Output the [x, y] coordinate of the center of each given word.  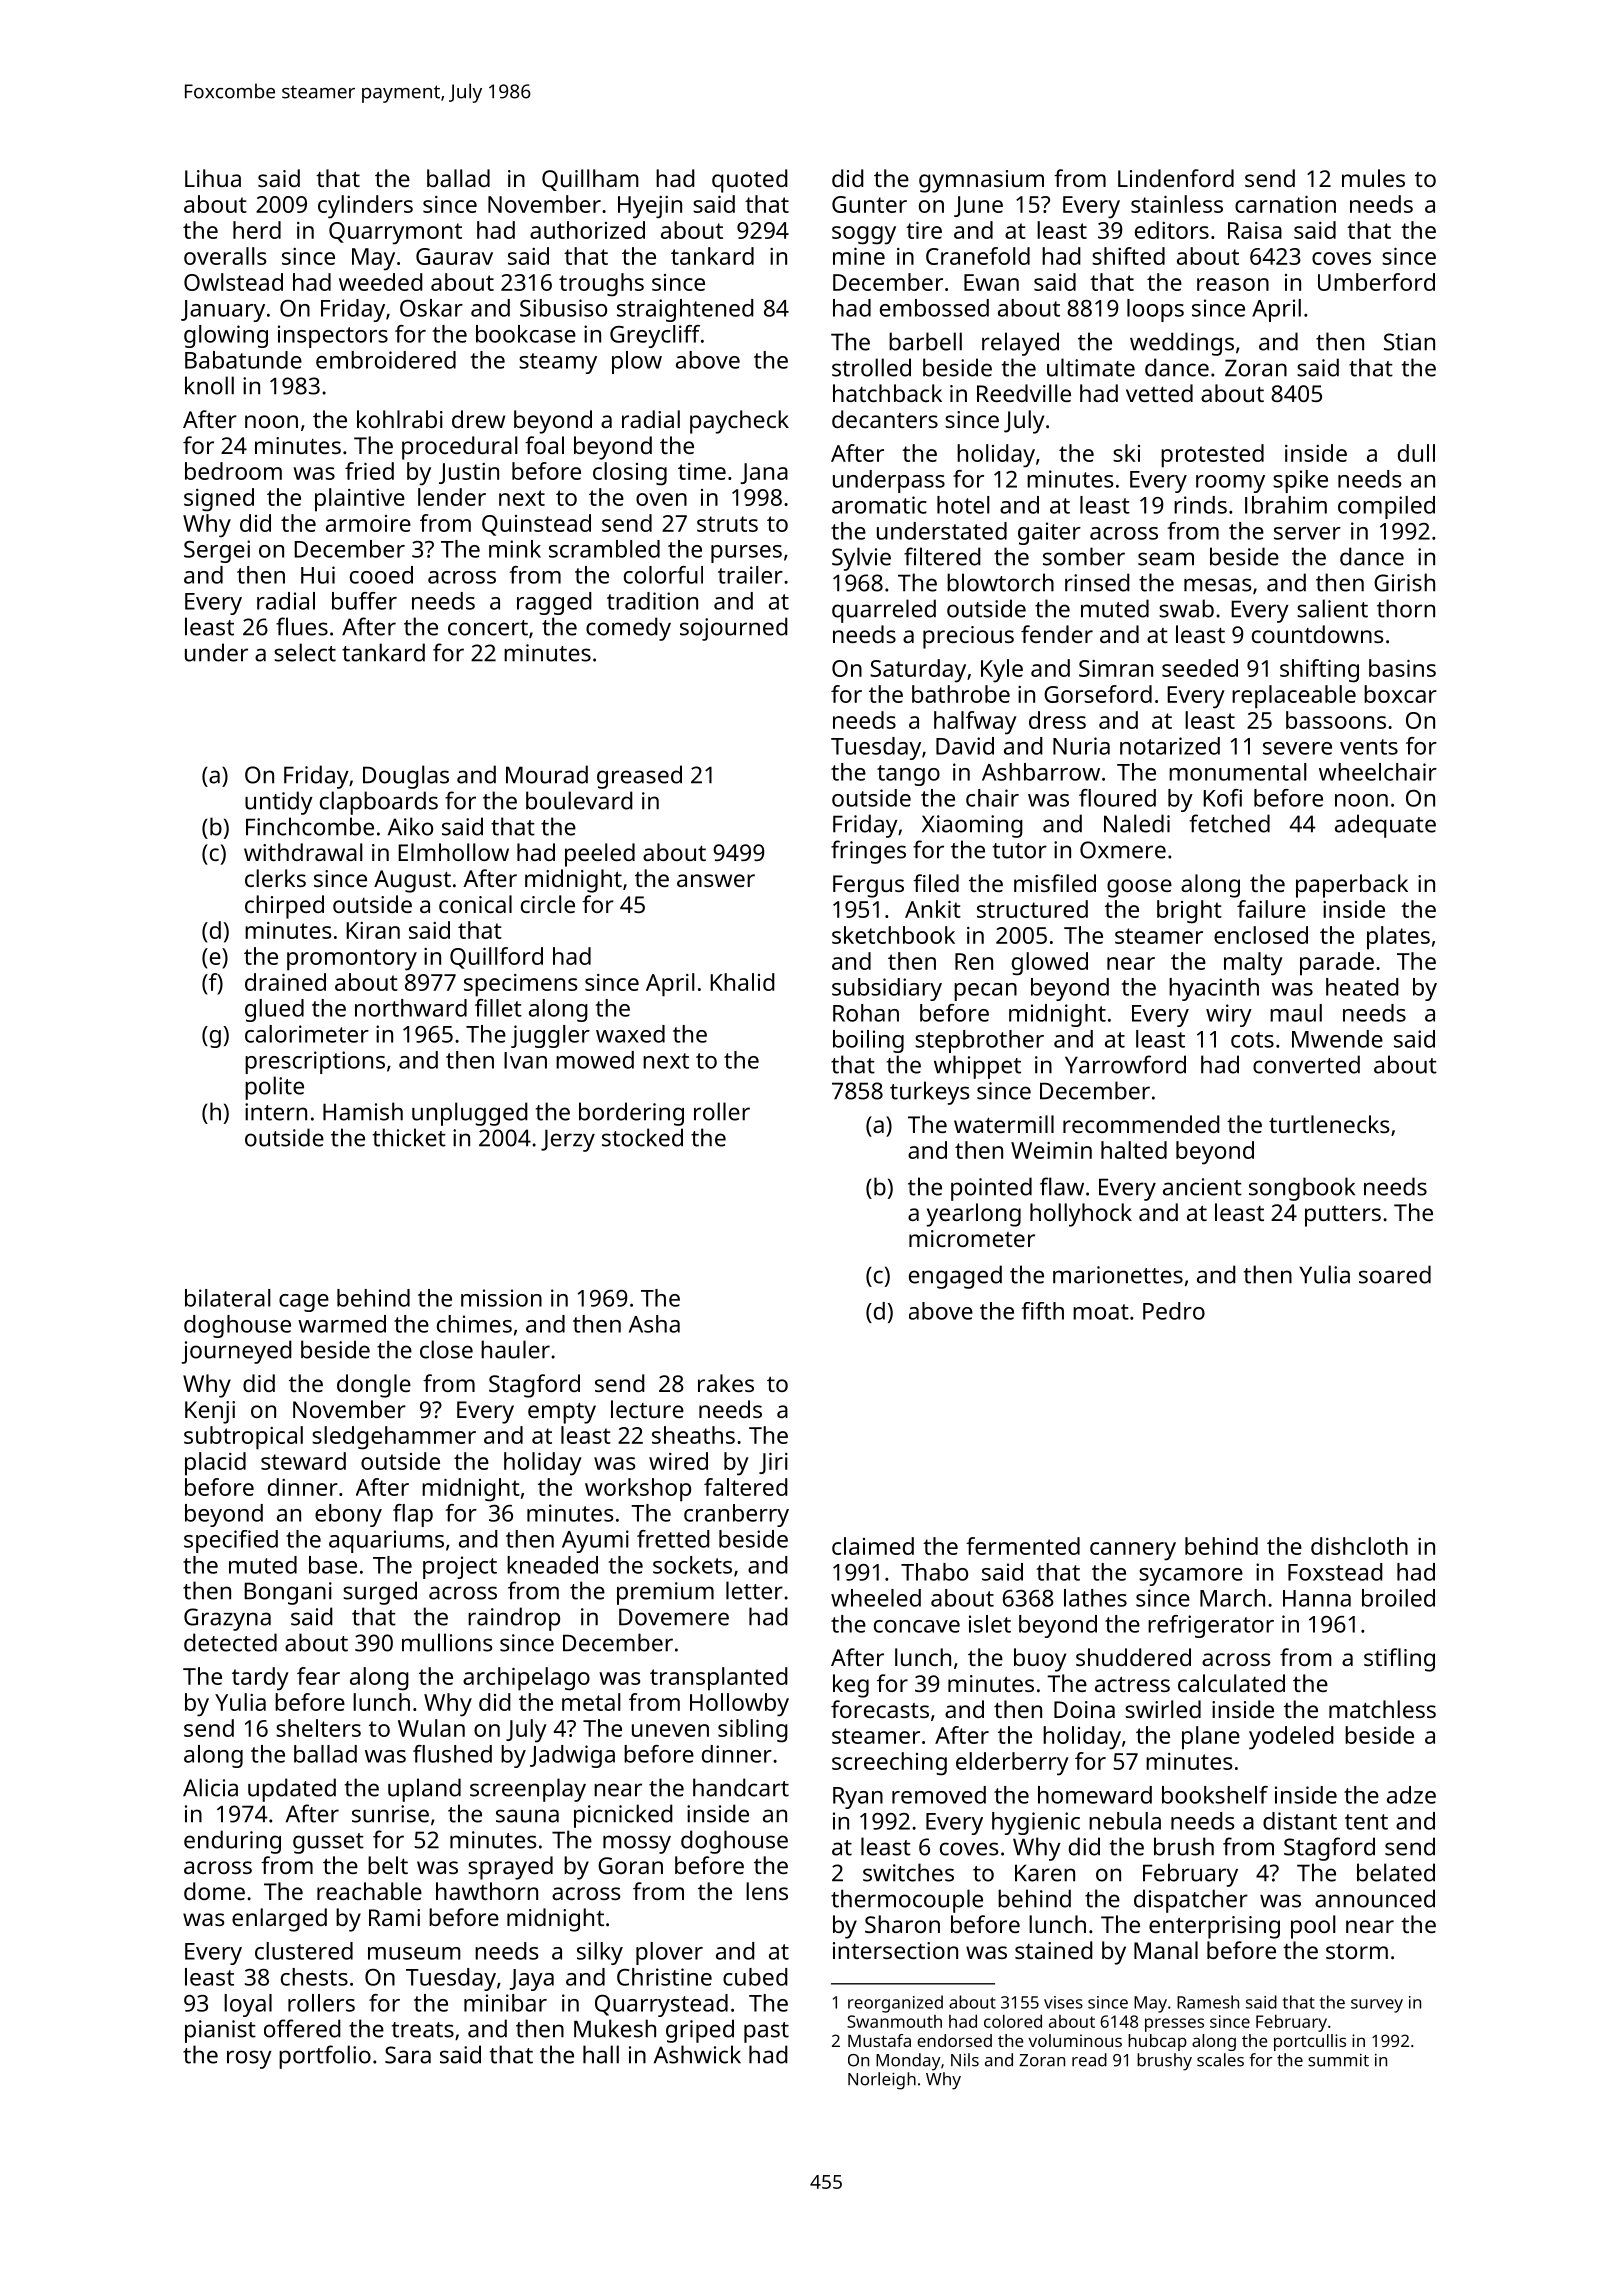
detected [230, 1642]
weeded [381, 282]
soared [1395, 1274]
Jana [764, 473]
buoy [1040, 1660]
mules [1373, 178]
